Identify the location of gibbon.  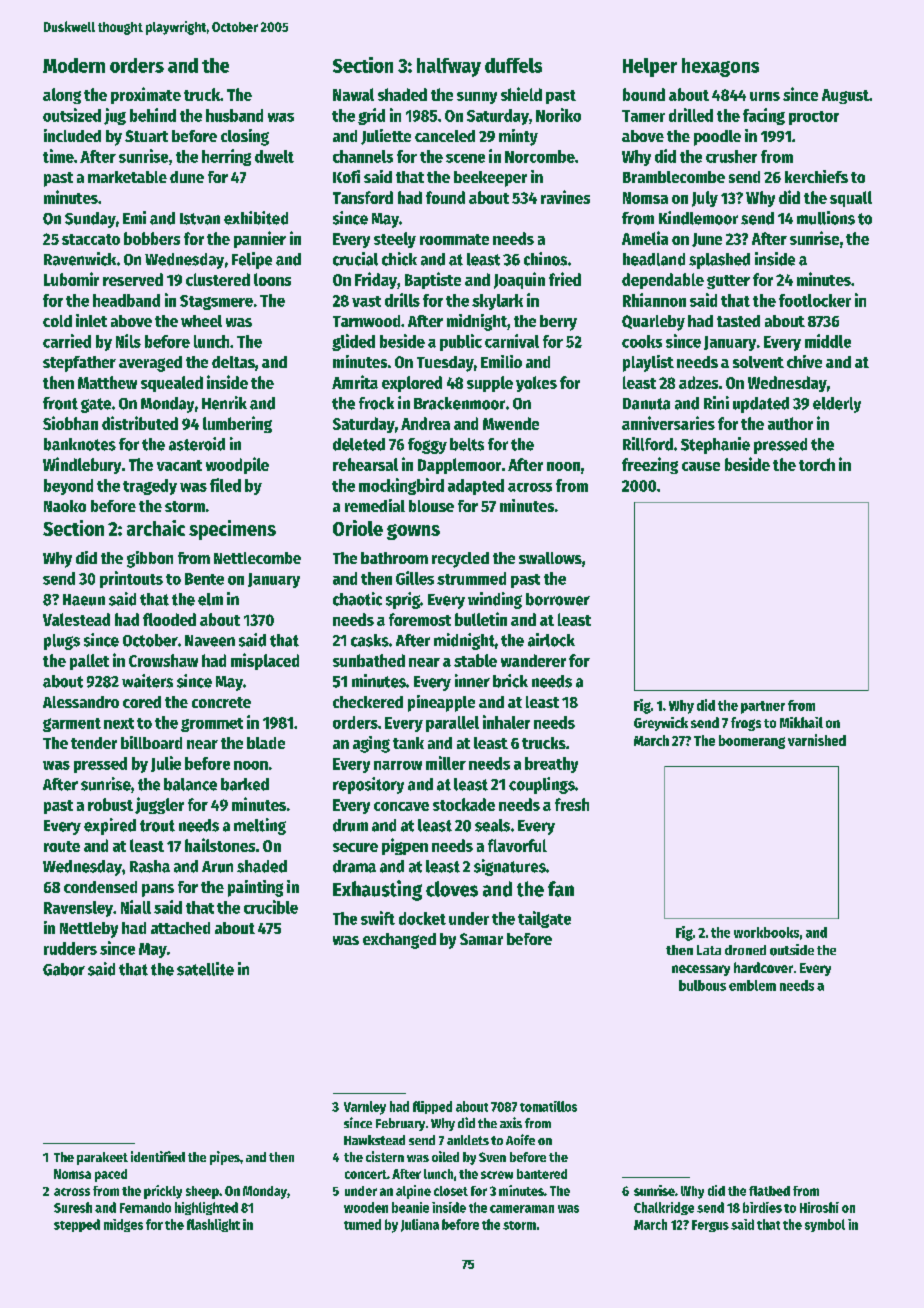
(150, 559).
